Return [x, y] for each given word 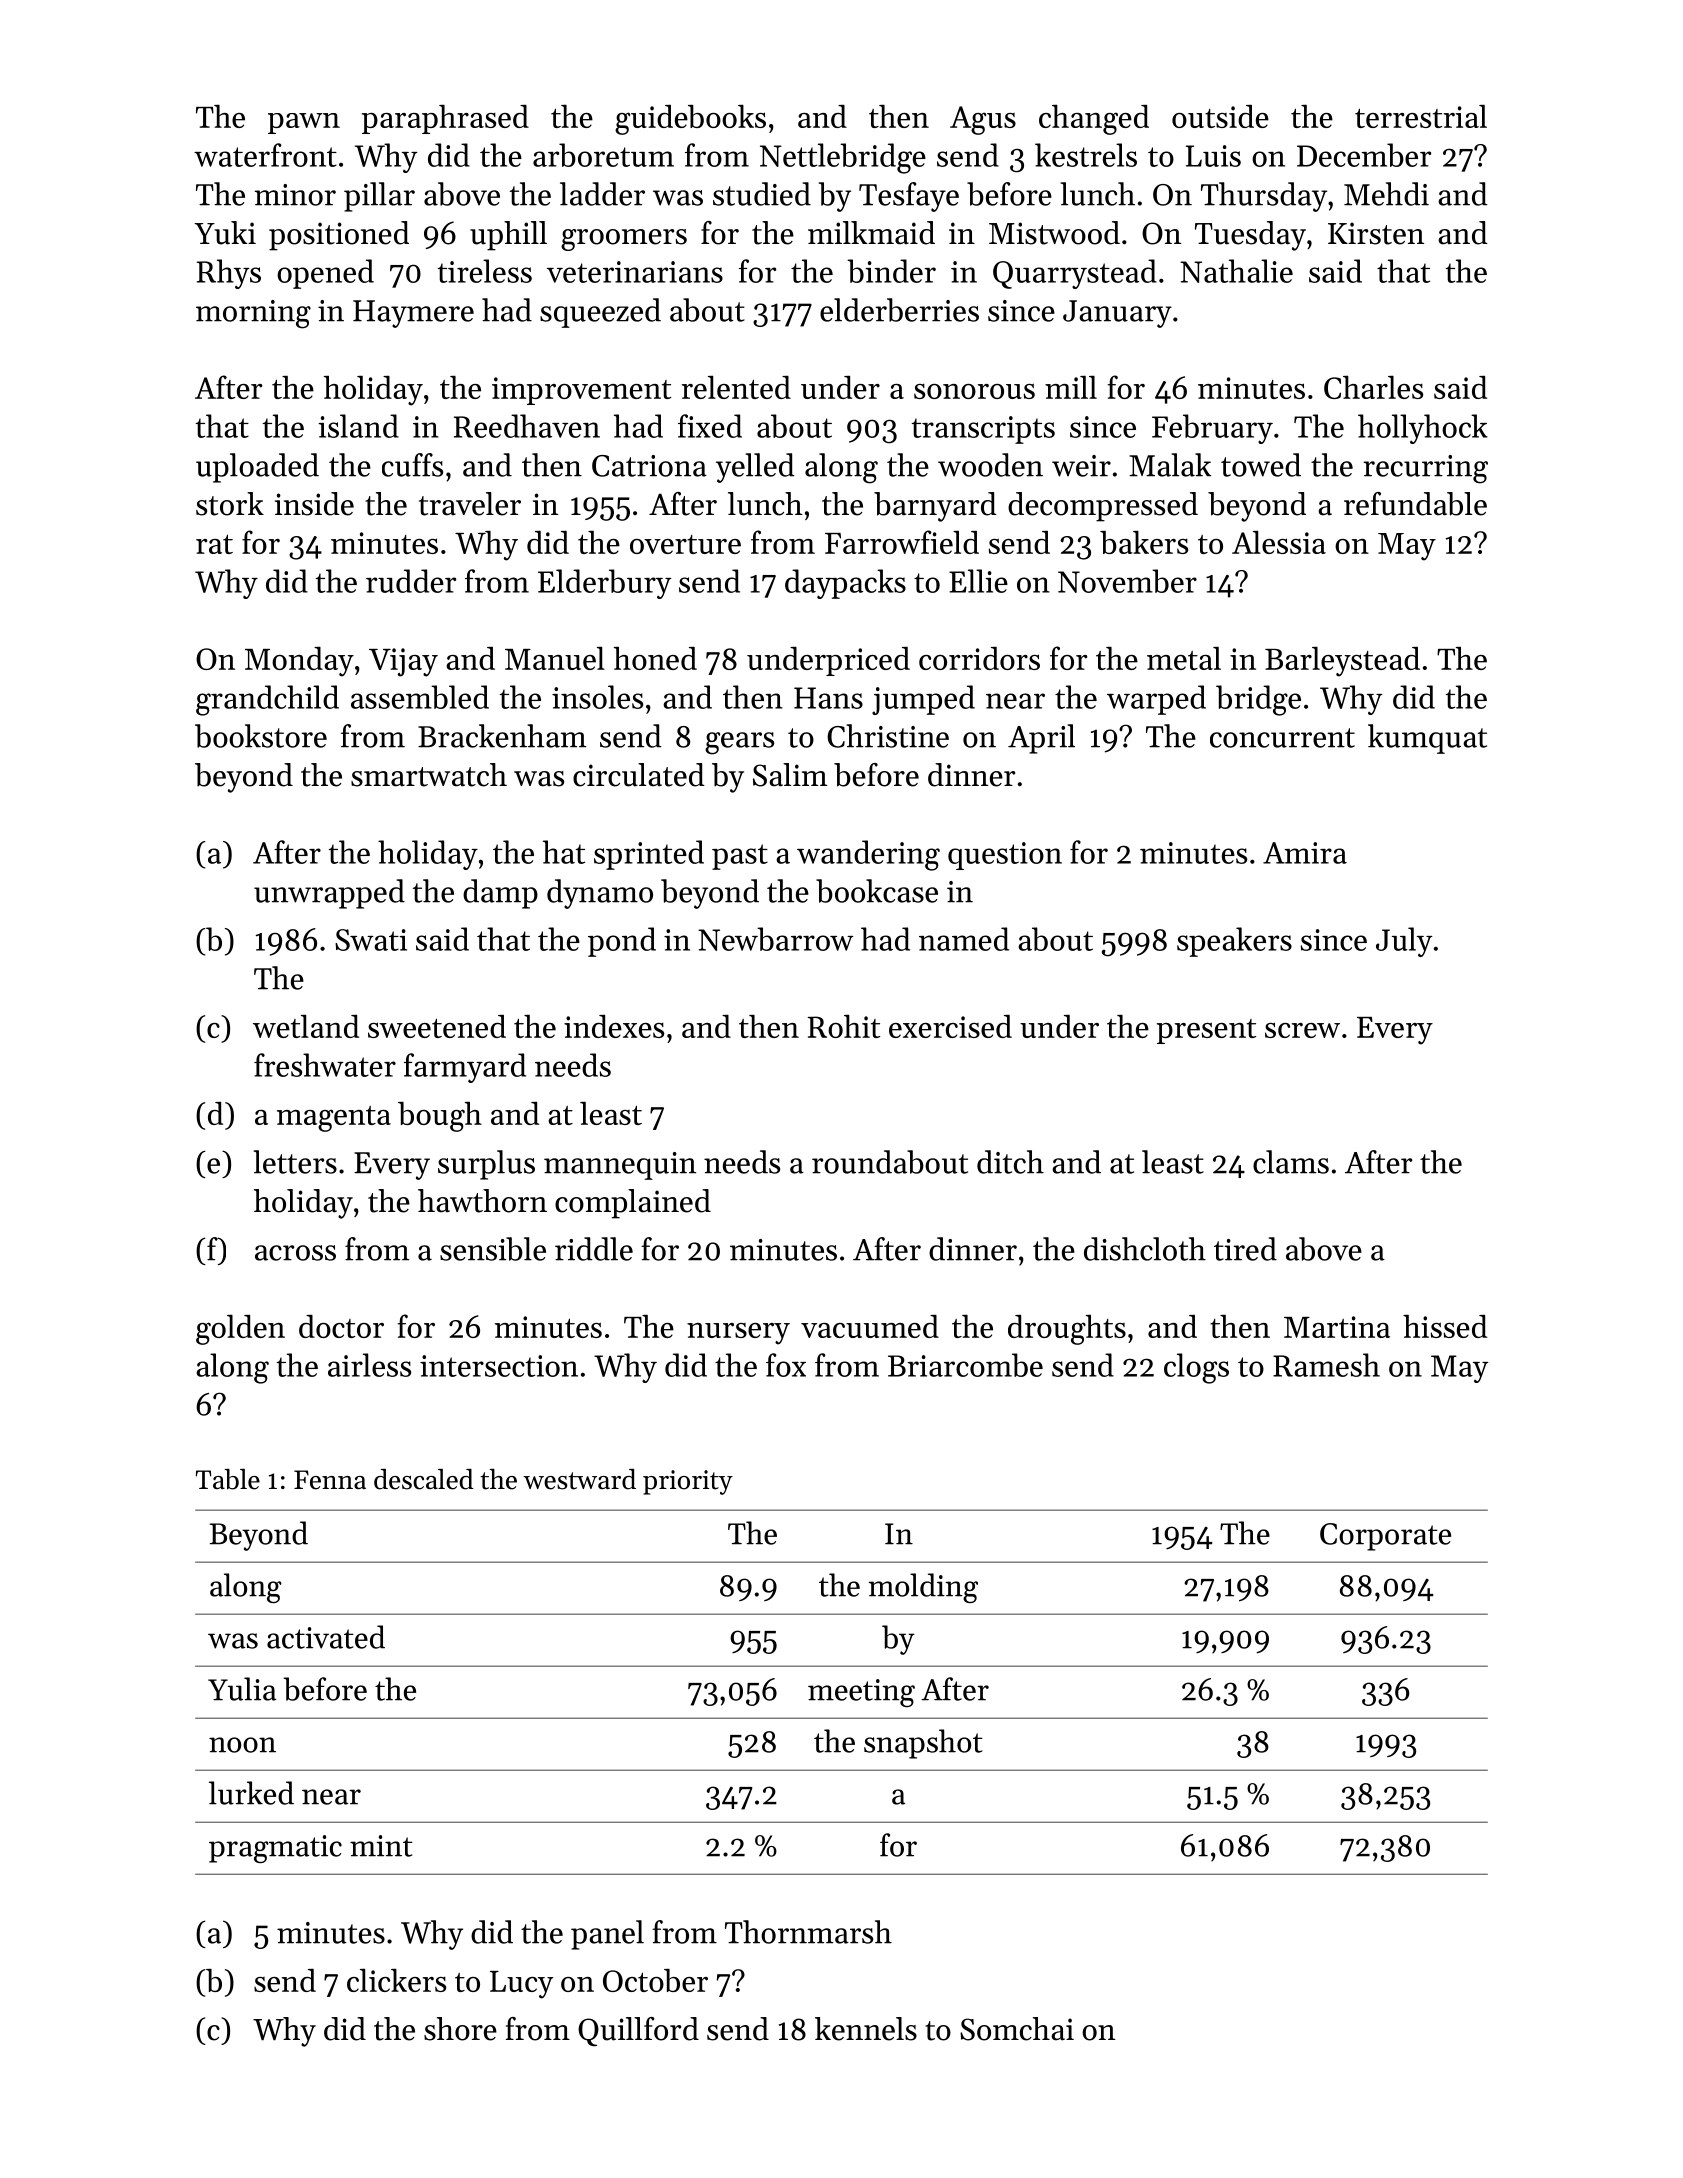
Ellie [978, 581]
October [655, 1980]
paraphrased [445, 119]
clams [1291, 1162]
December [1364, 155]
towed [1261, 465]
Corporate [1385, 1537]
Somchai [1017, 2029]
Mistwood [1054, 233]
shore [460, 2029]
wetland [306, 1026]
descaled [423, 1479]
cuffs [412, 465]
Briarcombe [965, 1365]
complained [633, 1204]
